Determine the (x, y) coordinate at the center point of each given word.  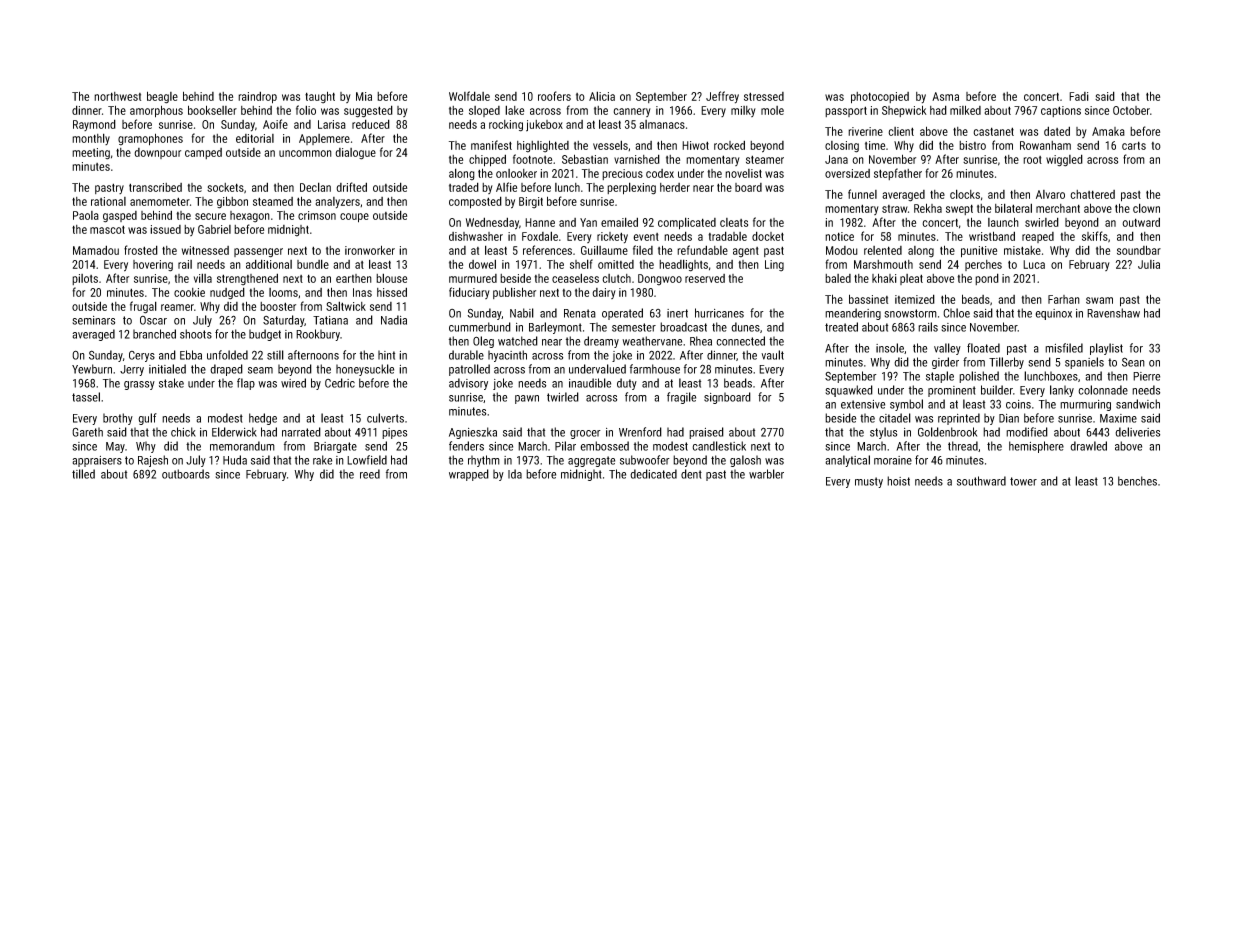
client (901, 131)
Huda (235, 460)
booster (278, 306)
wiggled (1064, 160)
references (547, 250)
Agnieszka (473, 433)
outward (1141, 222)
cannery (632, 112)
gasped (120, 217)
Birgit (531, 203)
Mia (364, 96)
